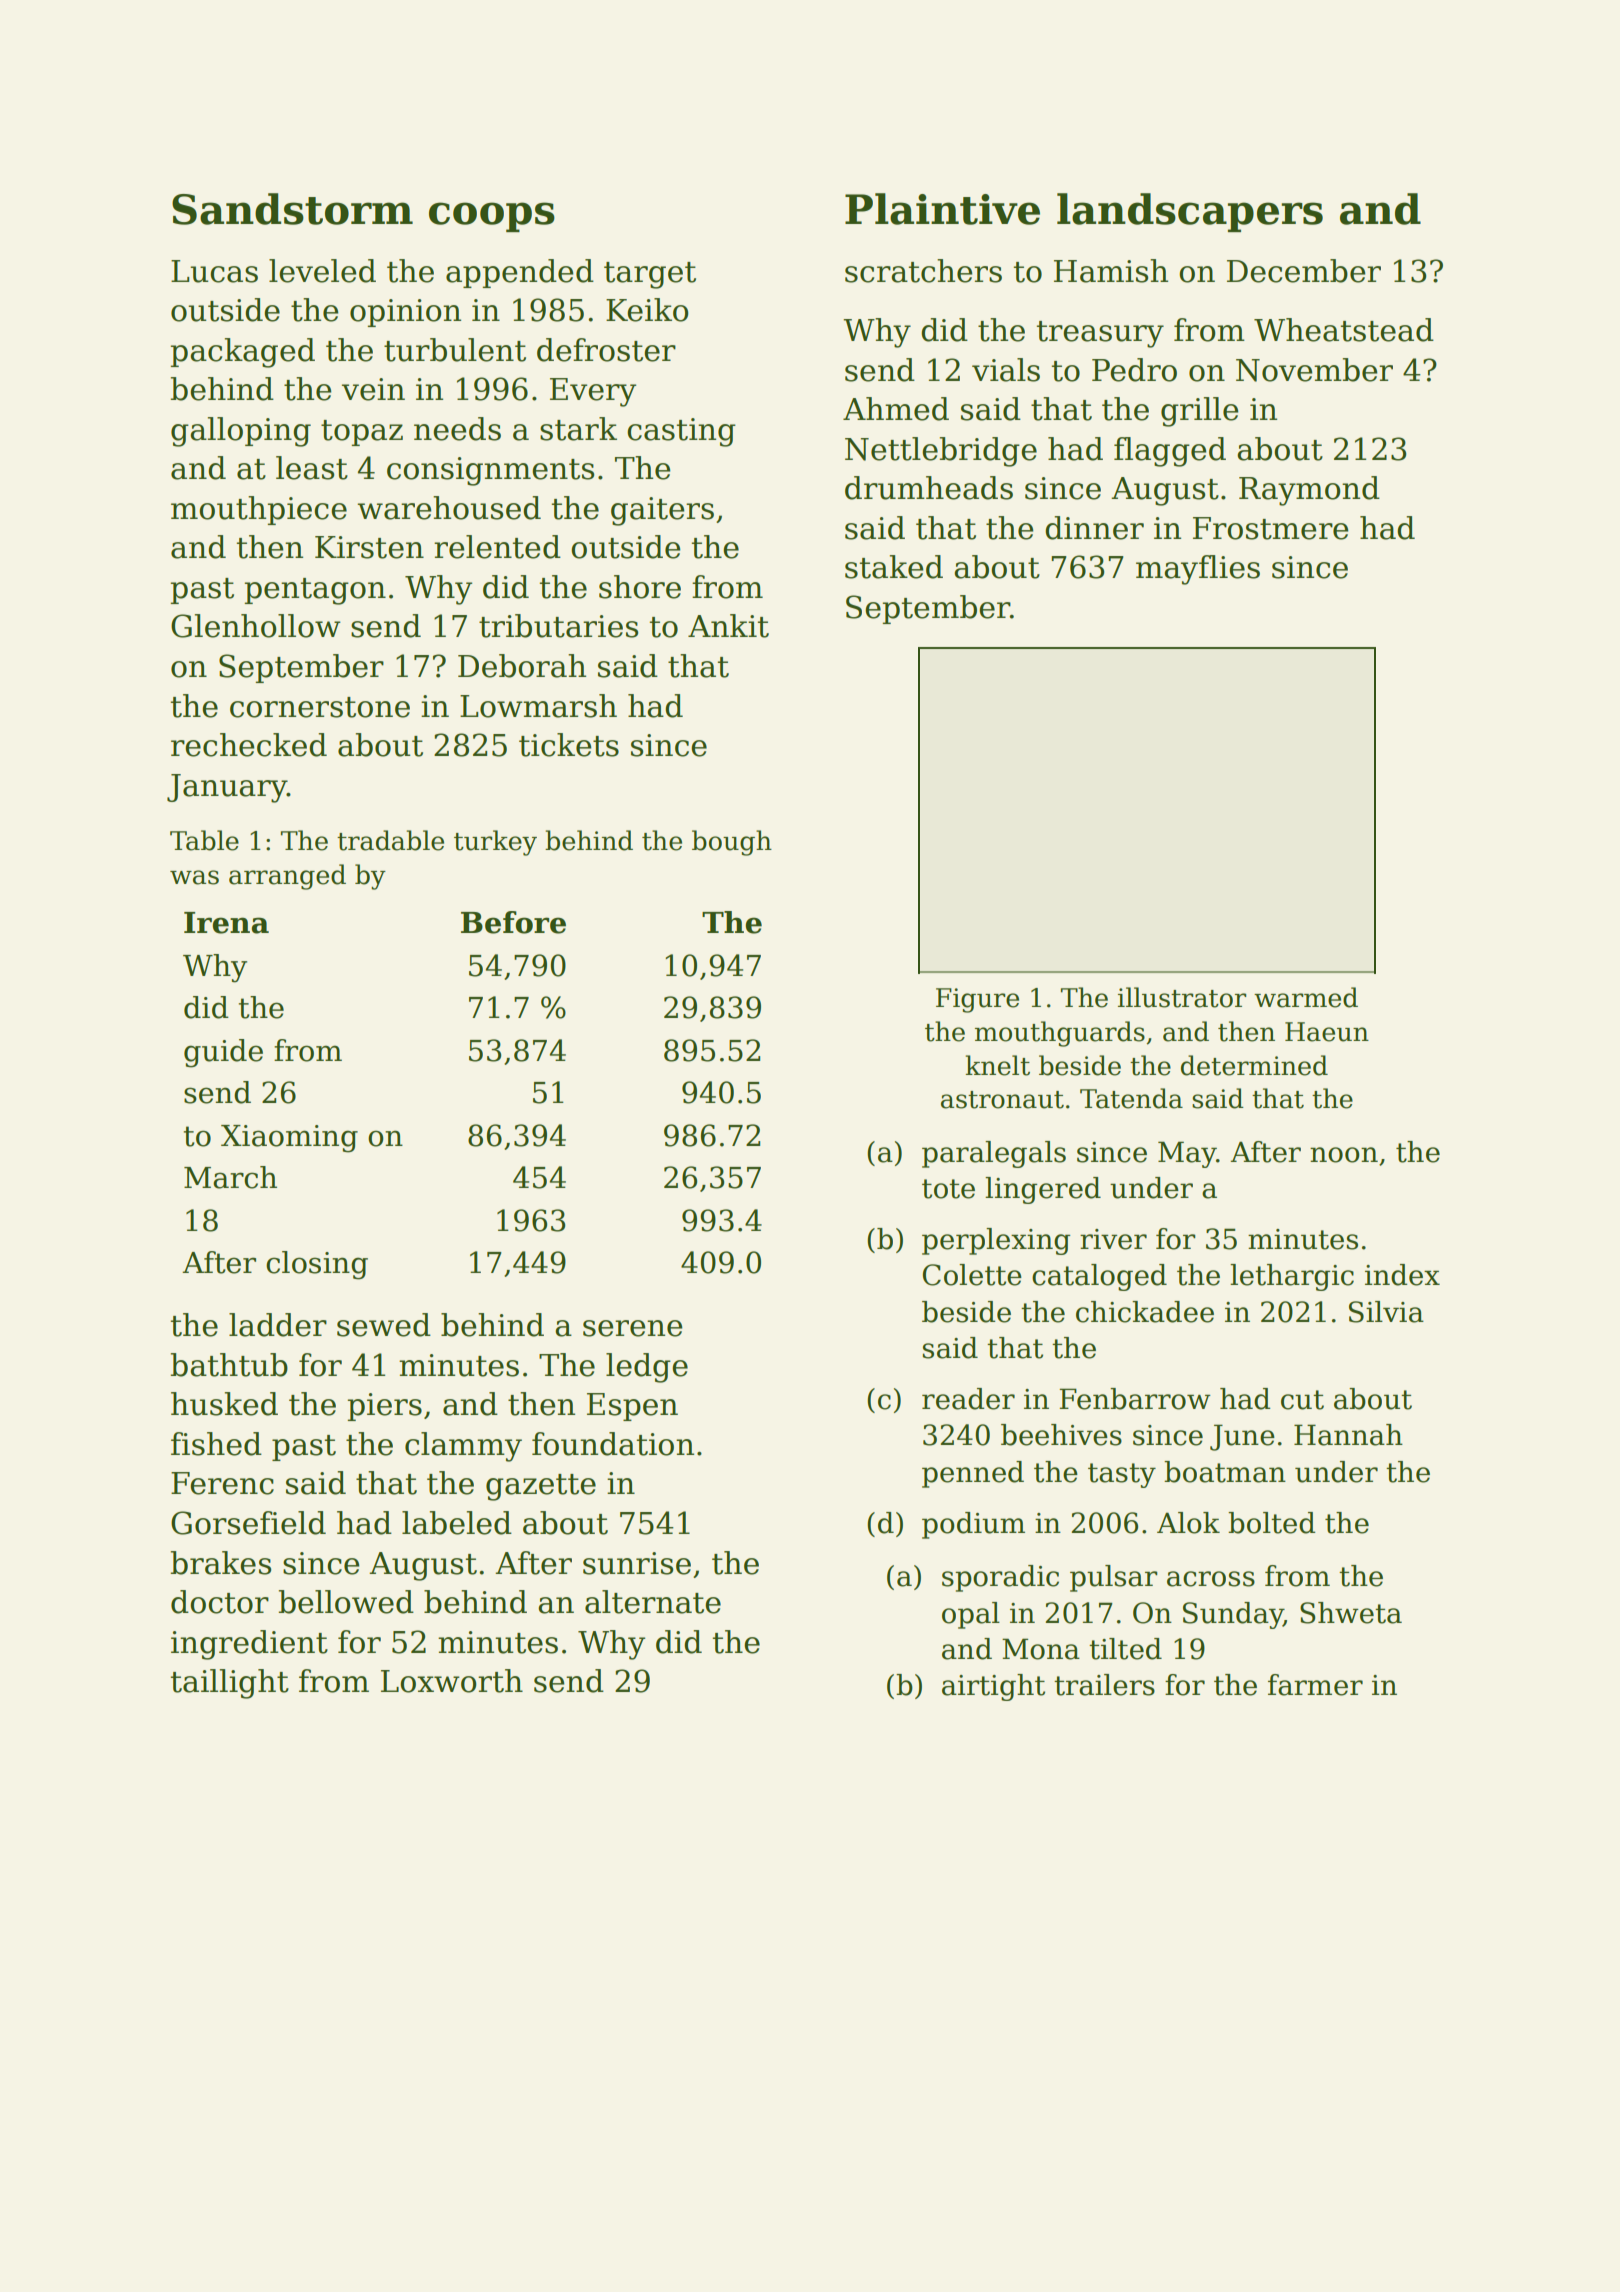 The height and width of the document is (2292, 1620). Describe the element at coordinates (681, 432) in the document. I see `casting` at that location.
